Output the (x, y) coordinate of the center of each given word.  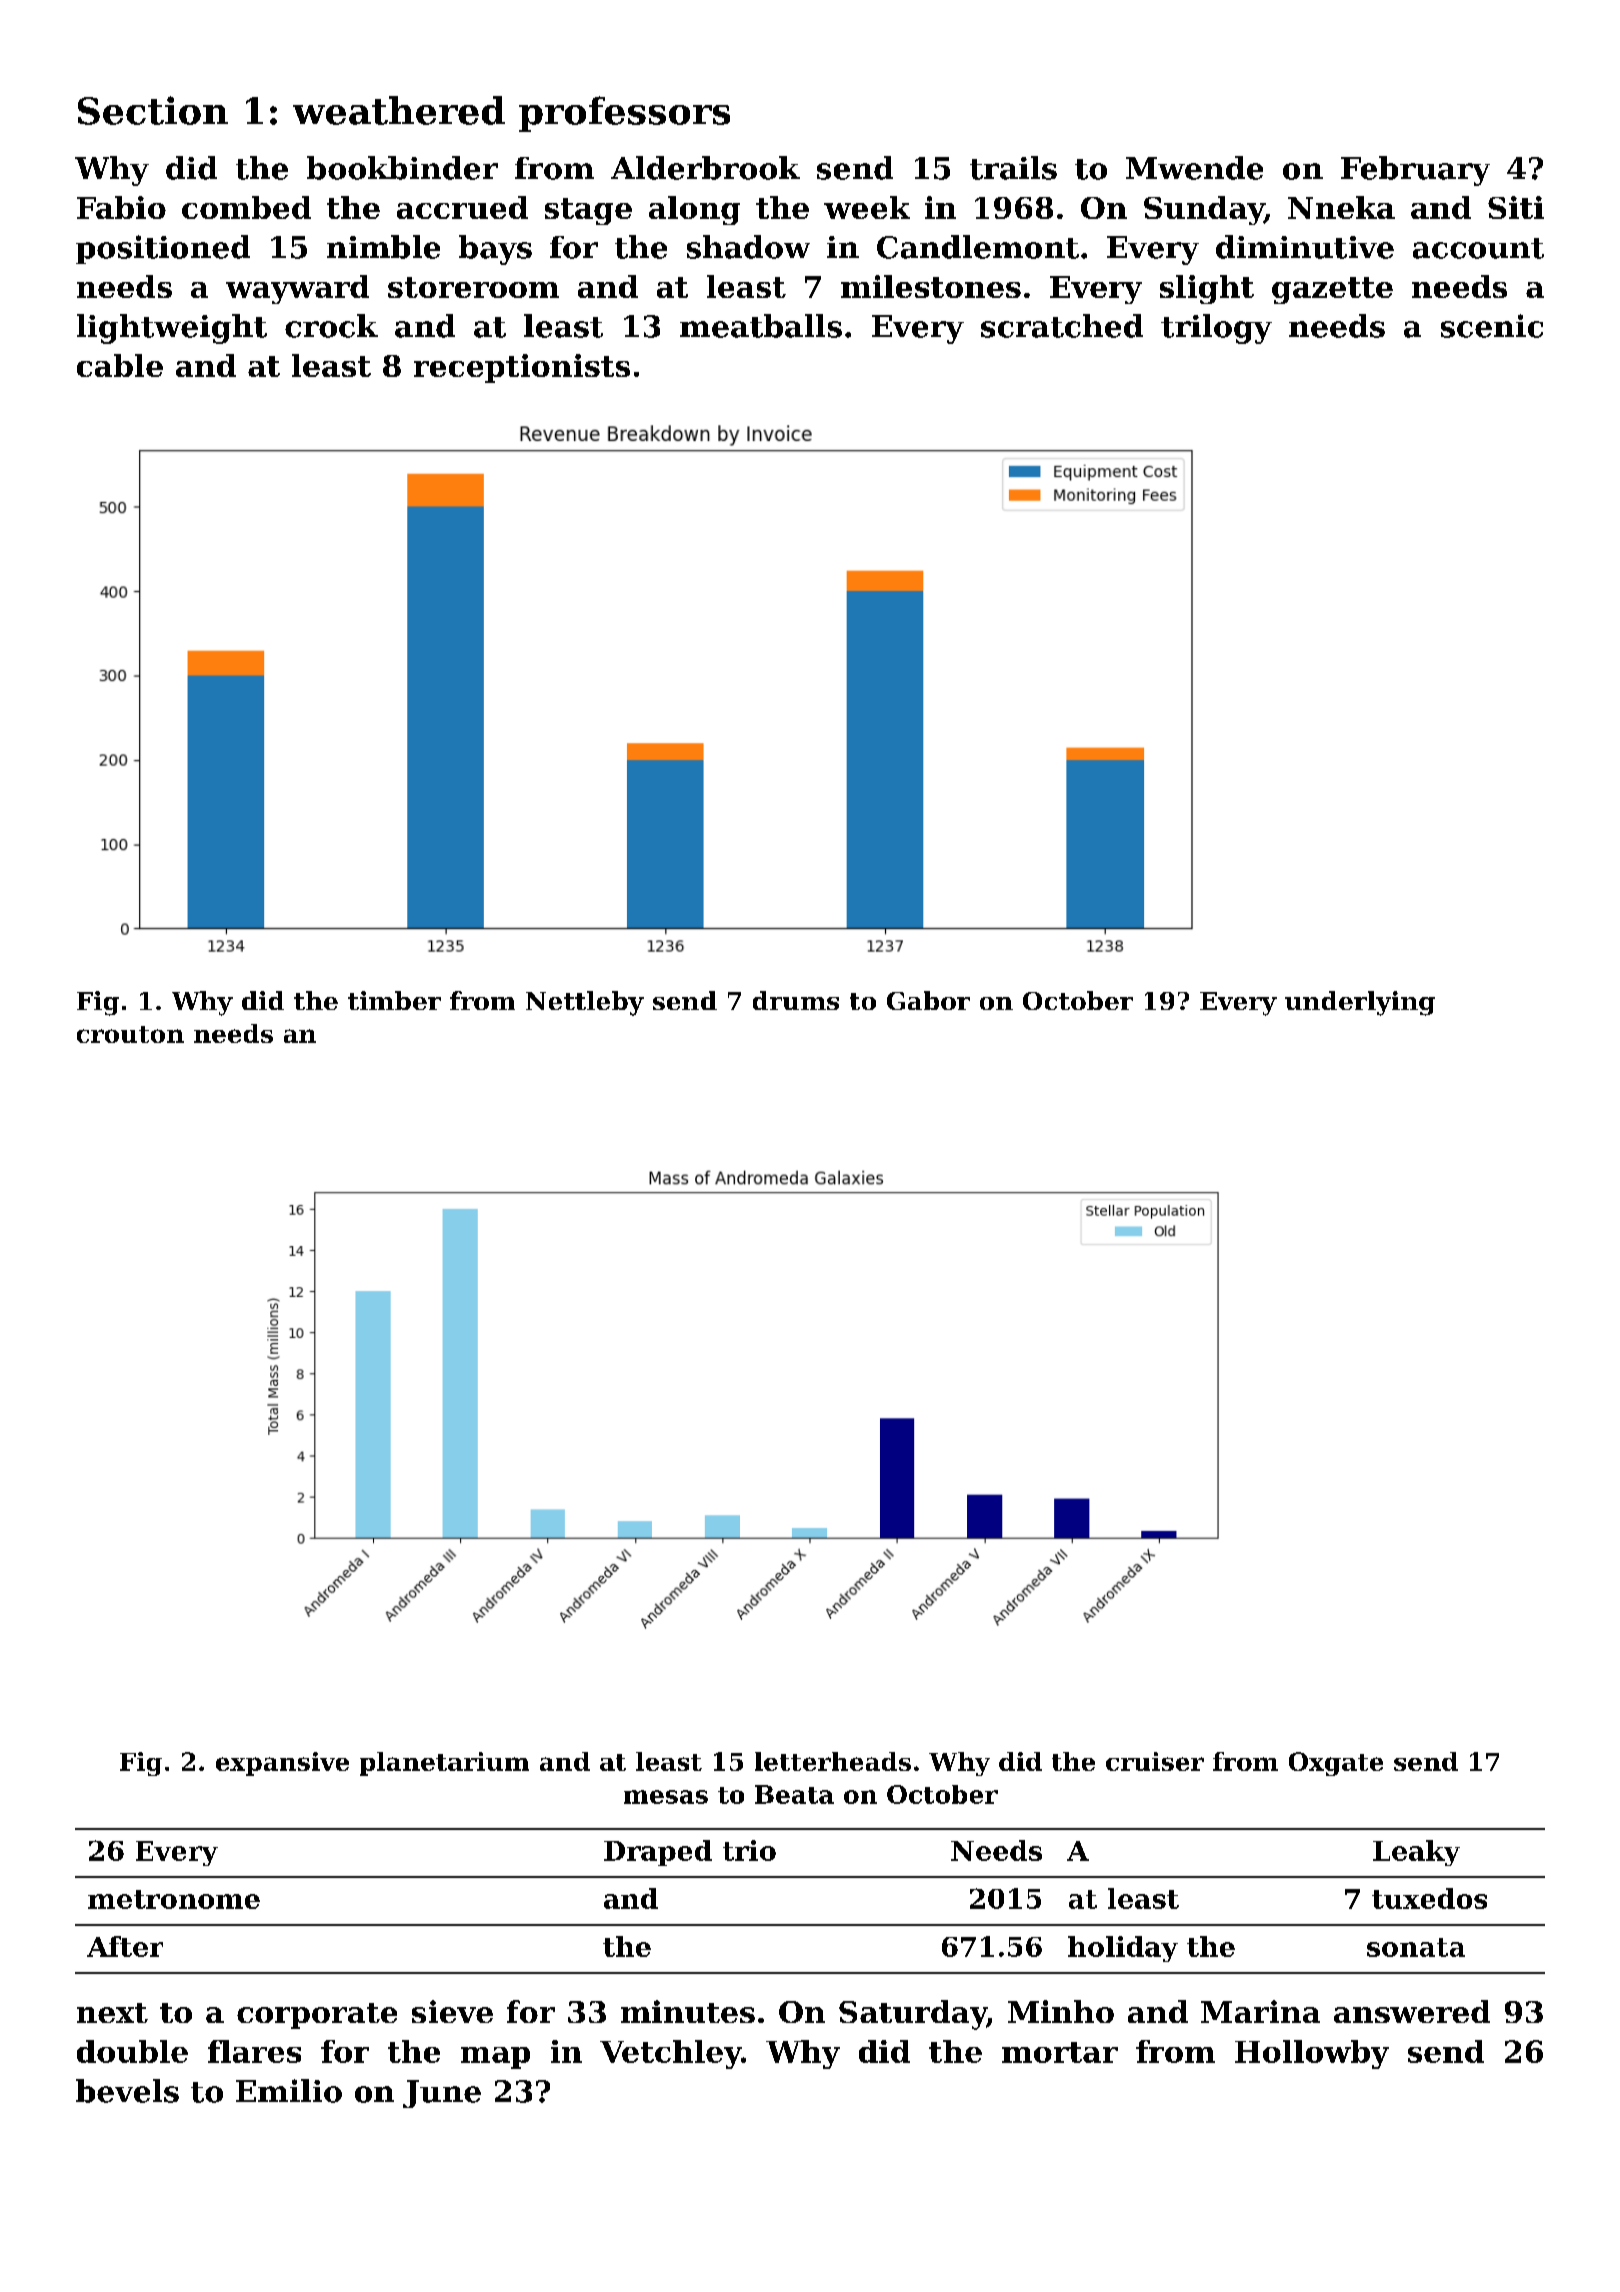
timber (394, 1000)
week (867, 207)
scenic (1492, 326)
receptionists (522, 368)
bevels (127, 2091)
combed (246, 207)
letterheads (833, 1761)
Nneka (1341, 207)
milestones (931, 286)
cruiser (1155, 1761)
